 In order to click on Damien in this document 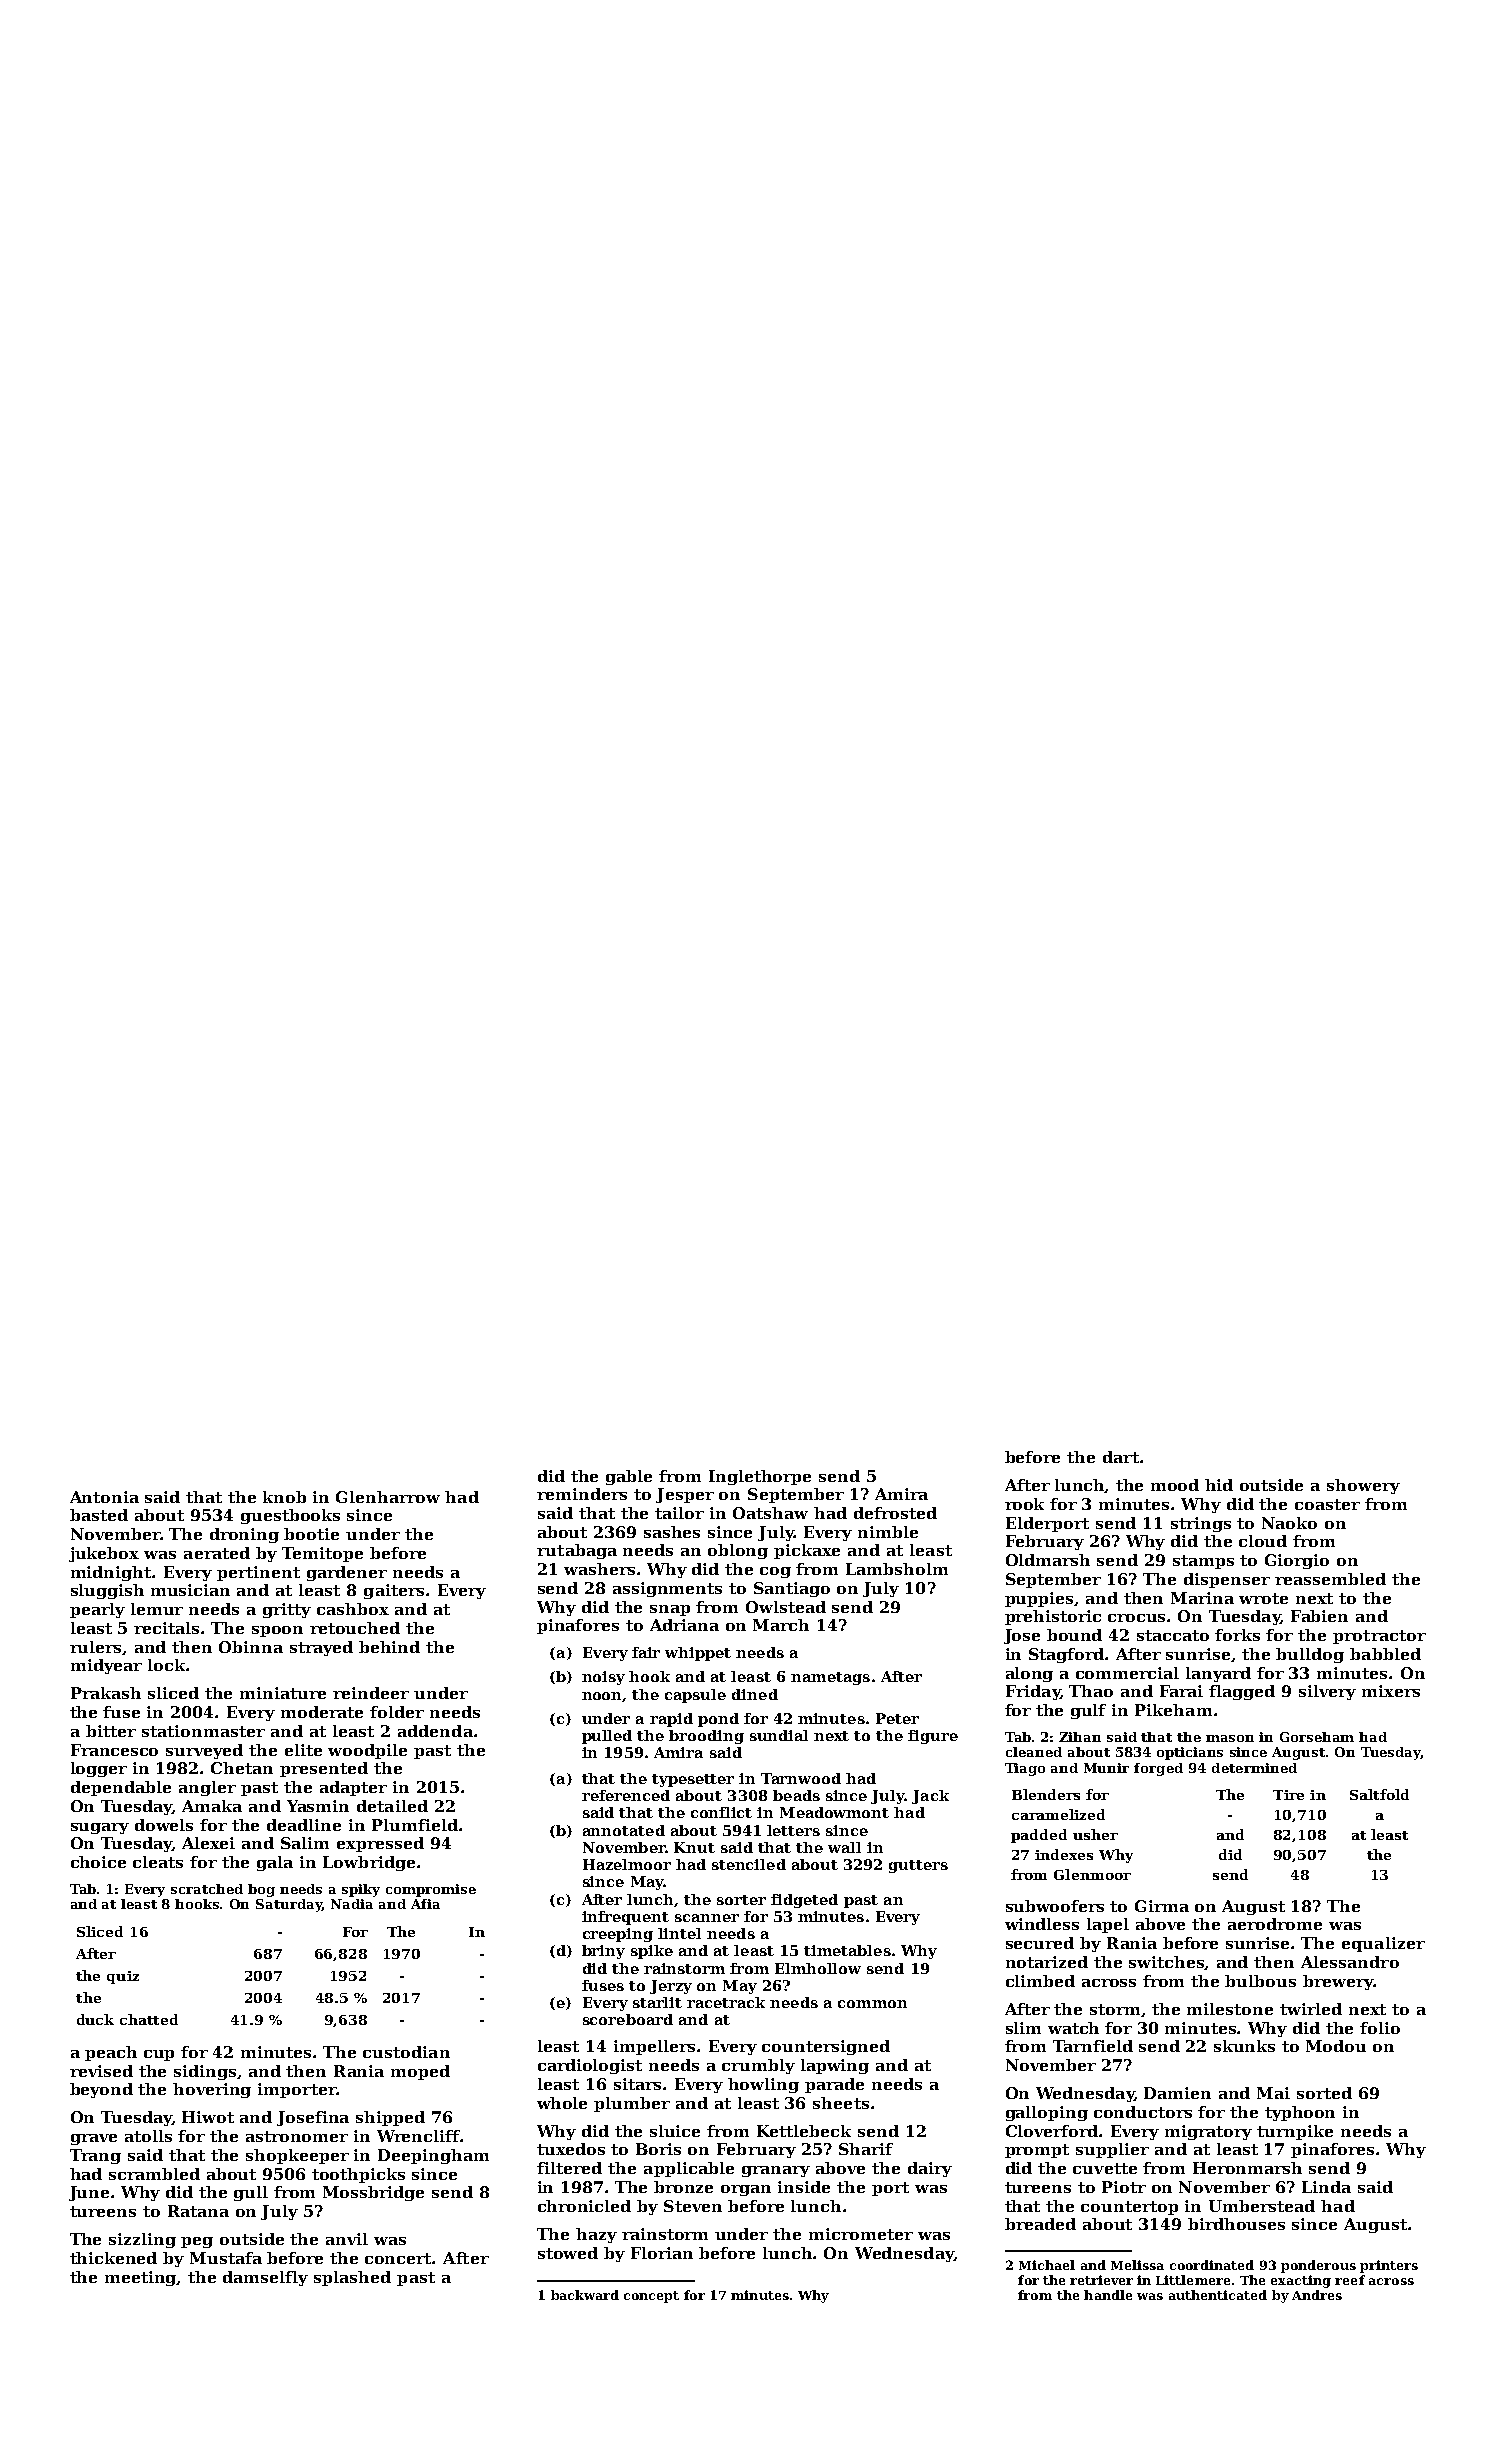, I will do `click(1177, 2093)`.
